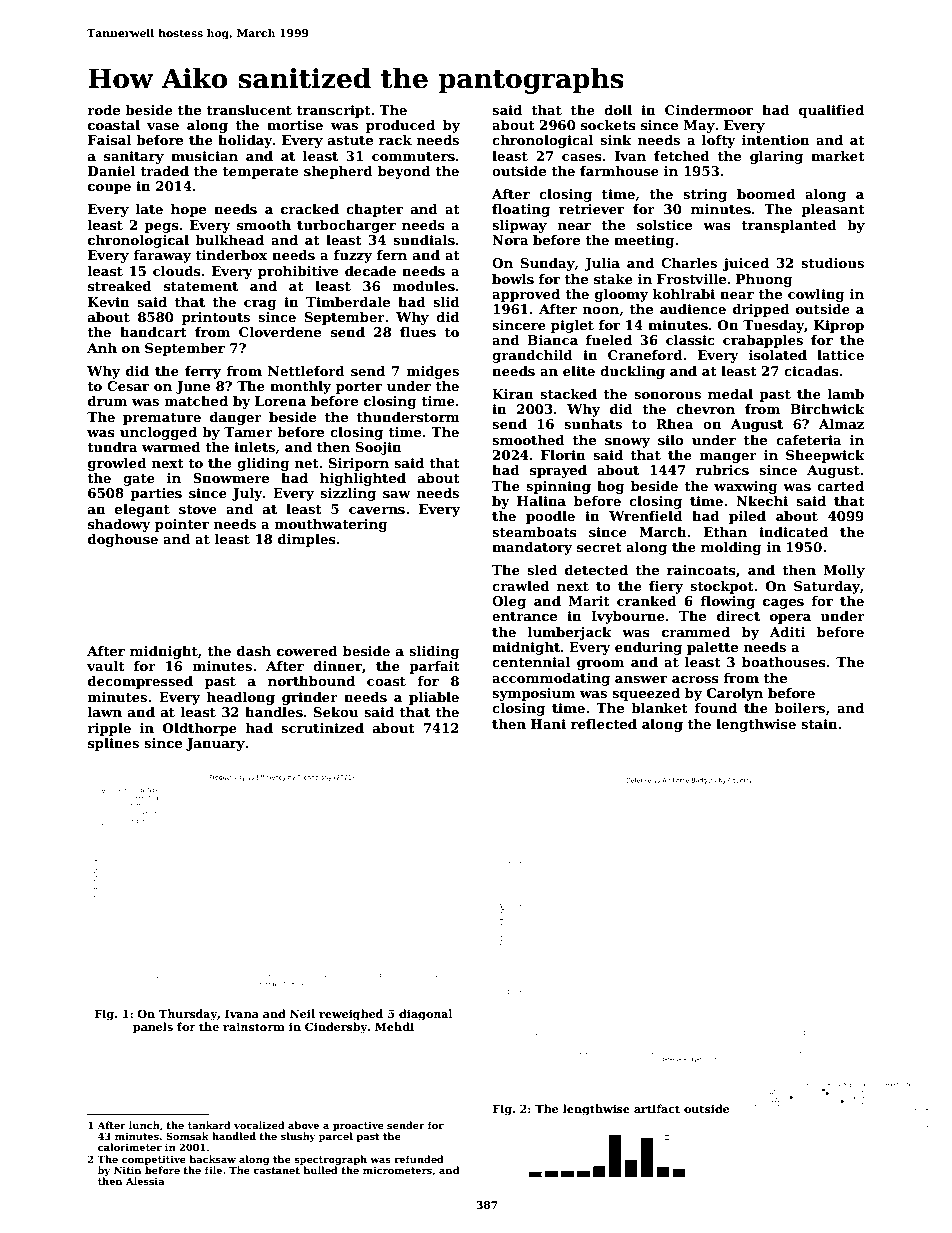 The width and height of the screenshot is (952, 1233). Describe the element at coordinates (664, 225) in the screenshot. I see `solstice` at that location.
